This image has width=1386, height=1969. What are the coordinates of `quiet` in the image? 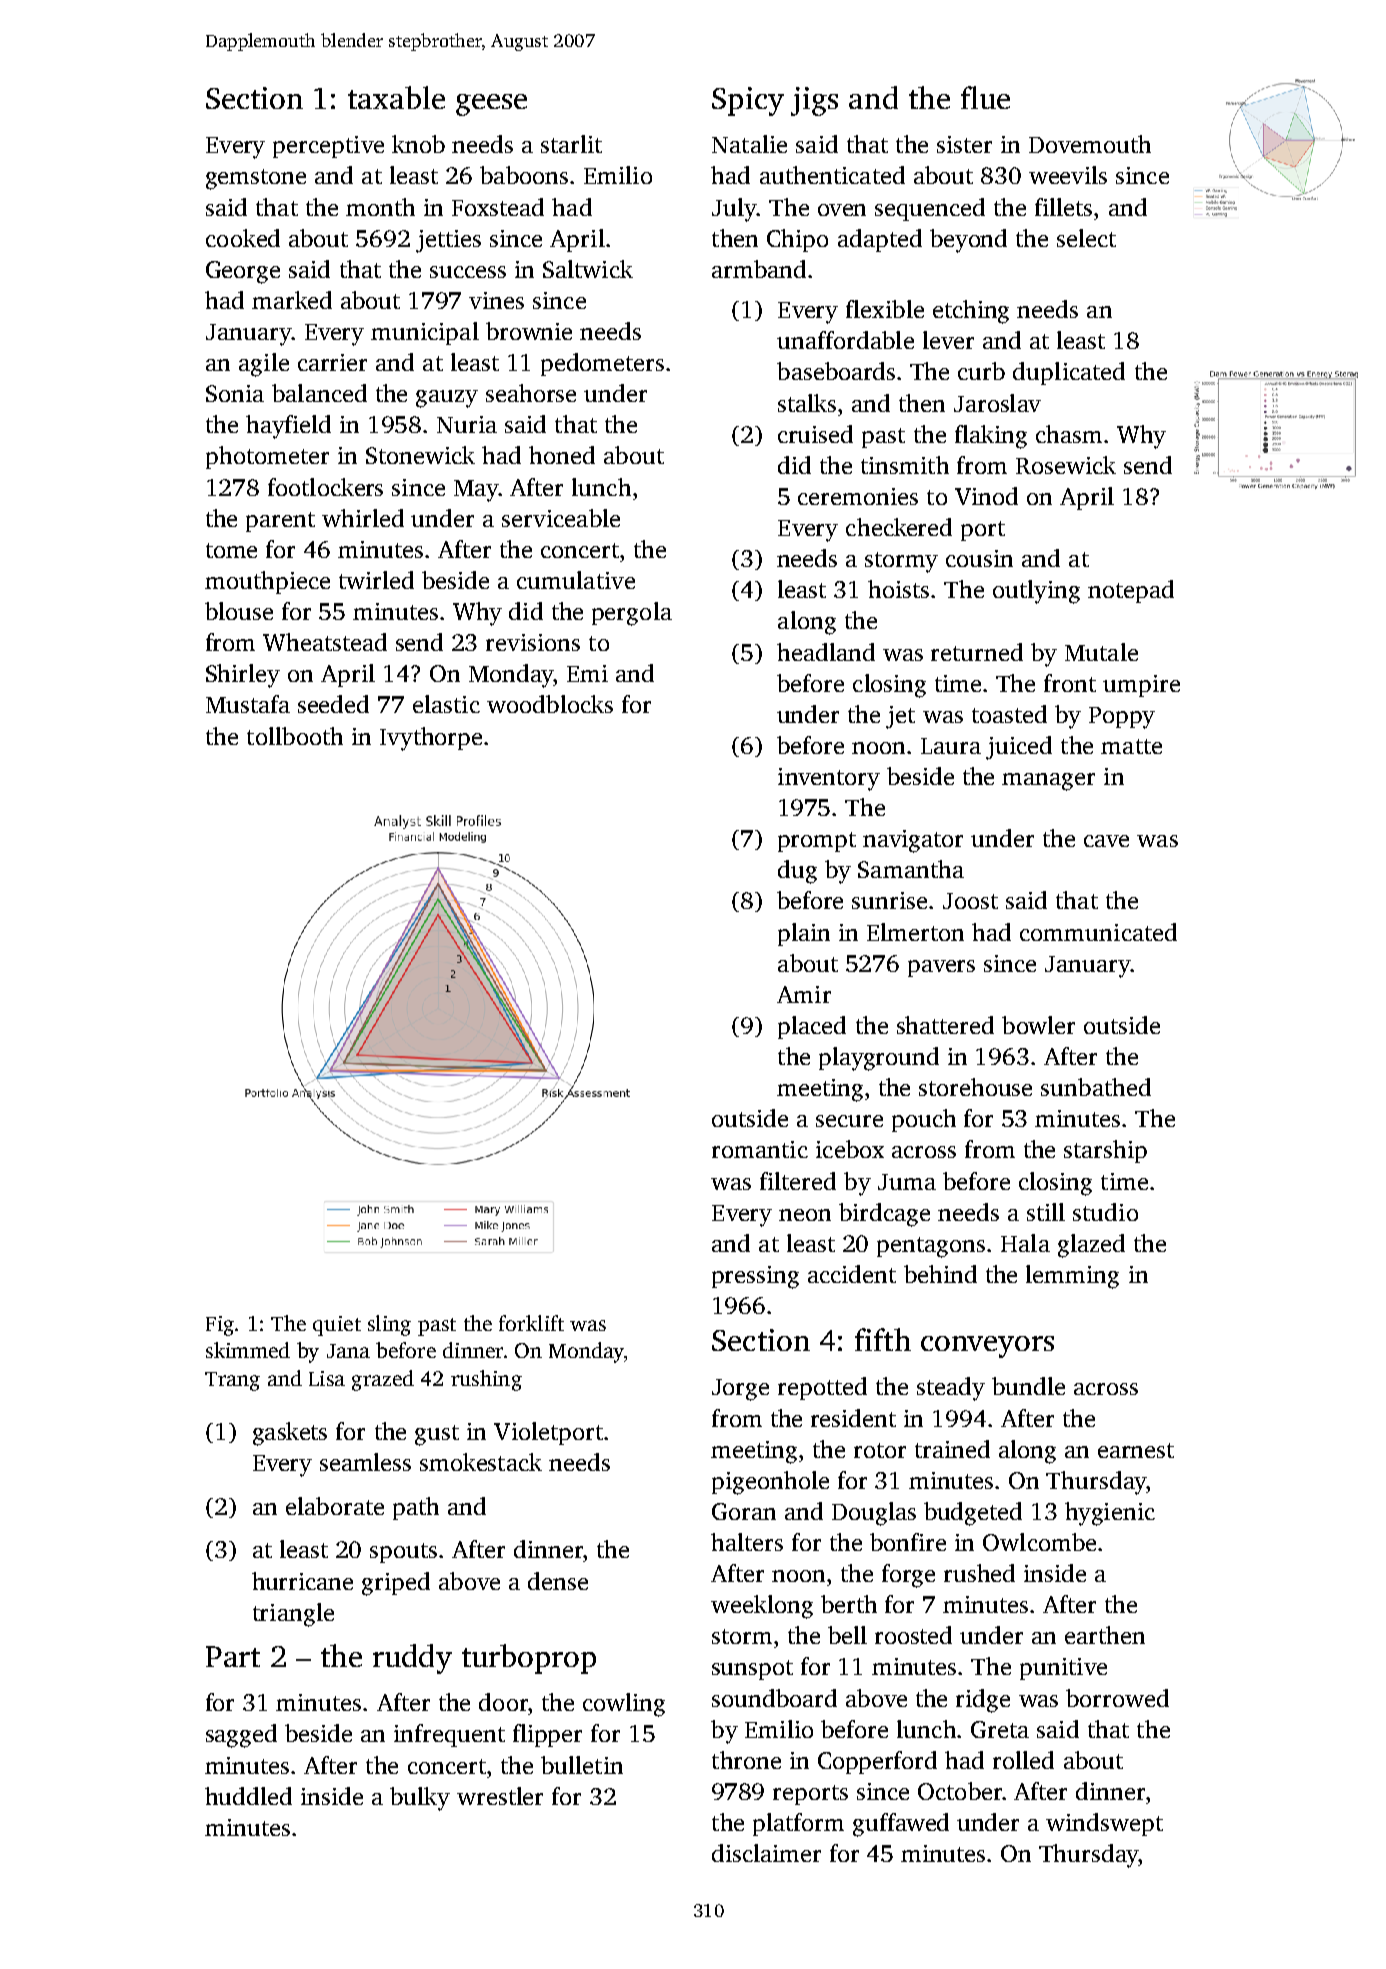 It's located at (337, 1326).
